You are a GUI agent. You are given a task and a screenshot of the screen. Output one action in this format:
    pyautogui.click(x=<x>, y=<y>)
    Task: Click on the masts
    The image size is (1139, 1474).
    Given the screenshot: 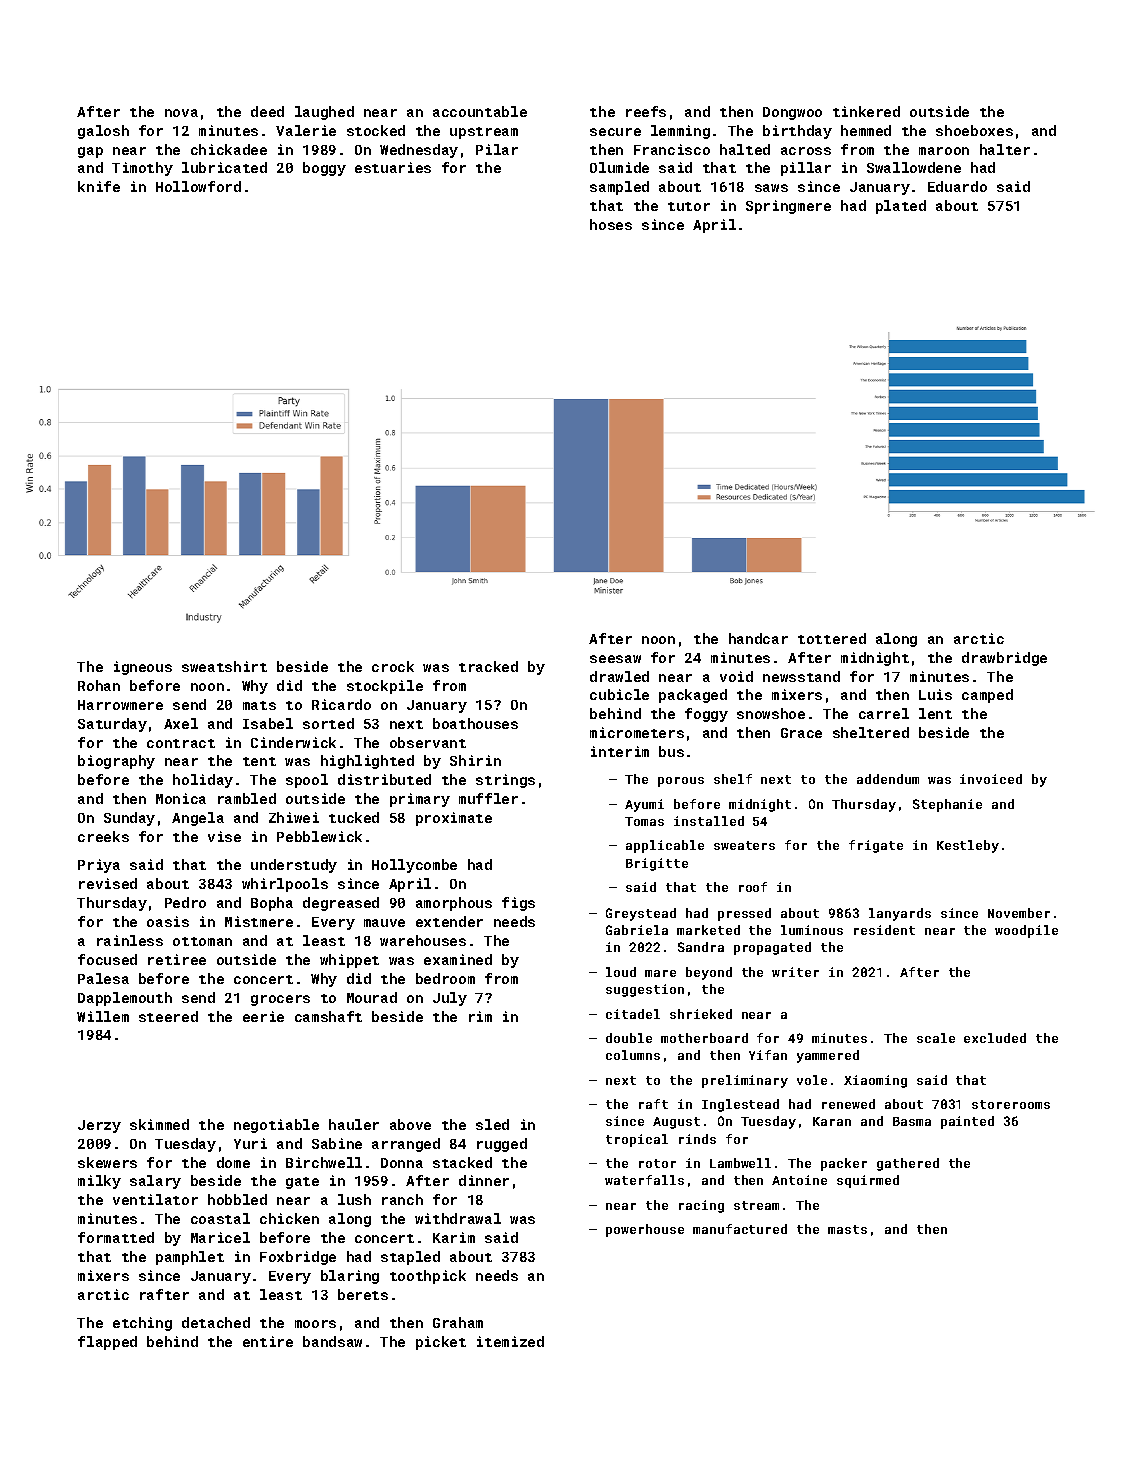 What is the action you would take?
    pyautogui.click(x=847, y=1229)
